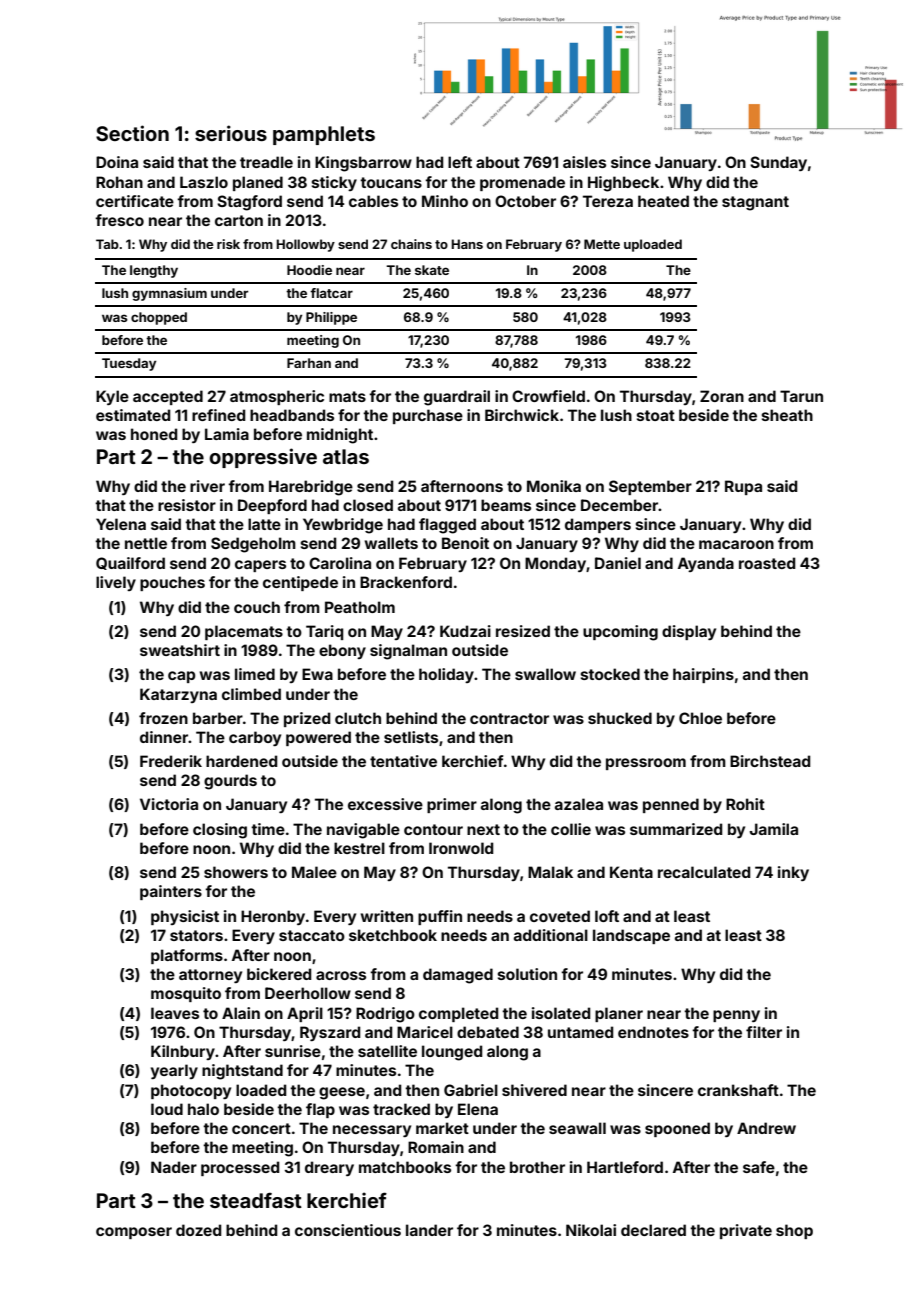  What do you see at coordinates (231, 133) in the screenshot?
I see `serious` at bounding box center [231, 133].
